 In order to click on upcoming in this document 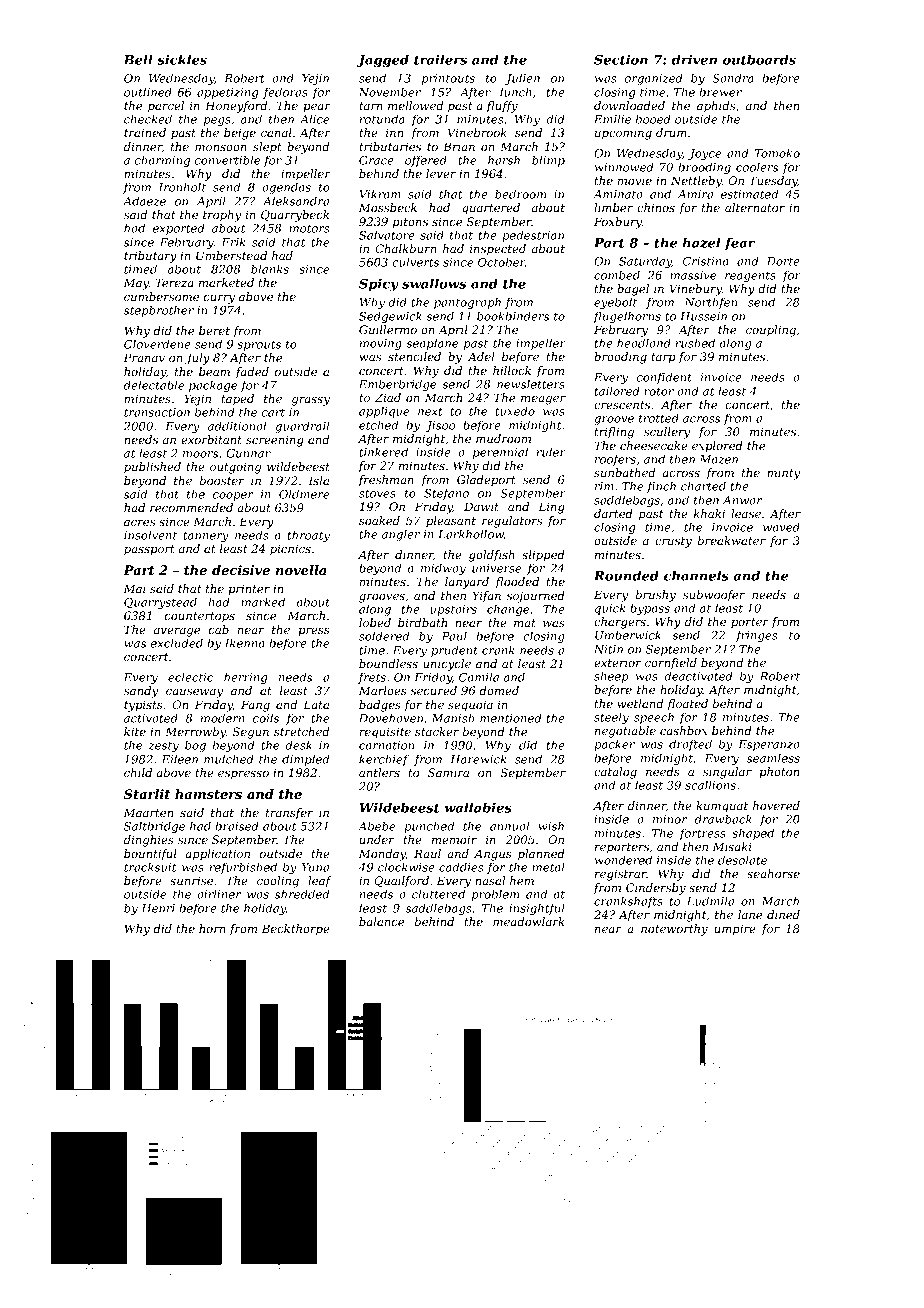, I will do `click(623, 134)`.
